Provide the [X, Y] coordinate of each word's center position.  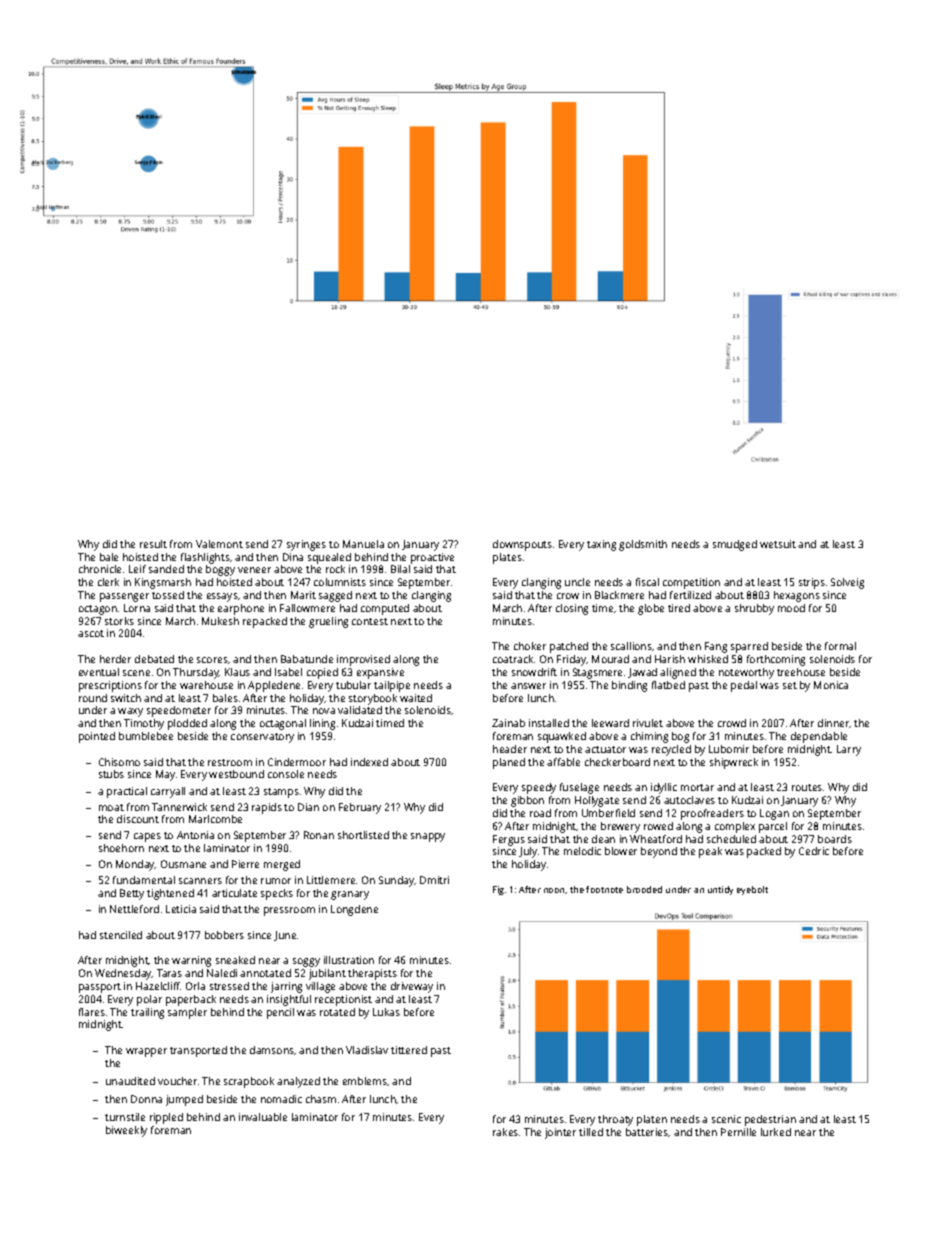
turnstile [125, 1117]
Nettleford [134, 909]
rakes [505, 1132]
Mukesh [220, 621]
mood [791, 608]
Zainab [508, 723]
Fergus [509, 840]
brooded [644, 889]
